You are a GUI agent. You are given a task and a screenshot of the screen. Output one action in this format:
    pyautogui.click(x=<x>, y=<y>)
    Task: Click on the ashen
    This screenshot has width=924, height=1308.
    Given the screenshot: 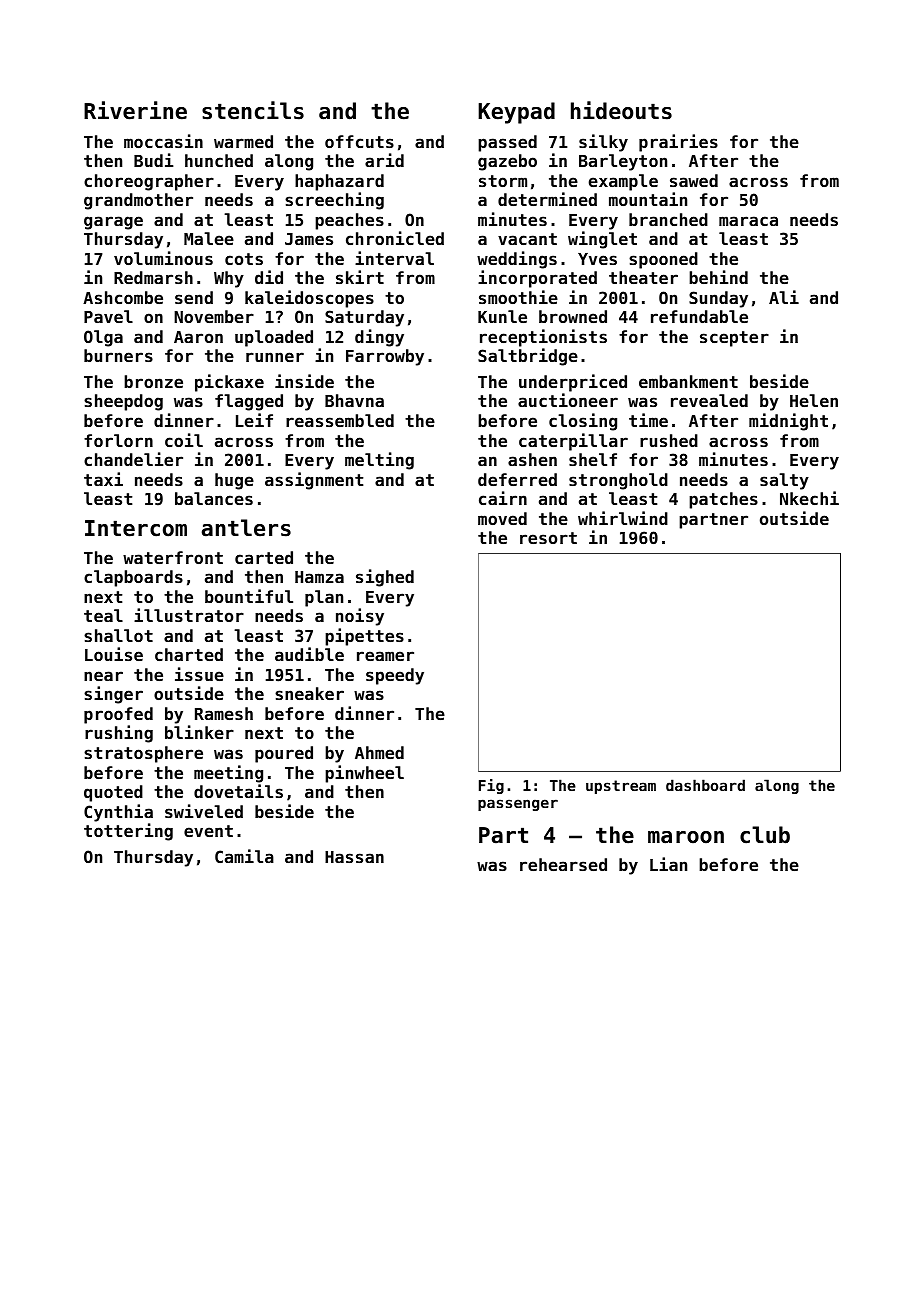 What is the action you would take?
    pyautogui.click(x=532, y=459)
